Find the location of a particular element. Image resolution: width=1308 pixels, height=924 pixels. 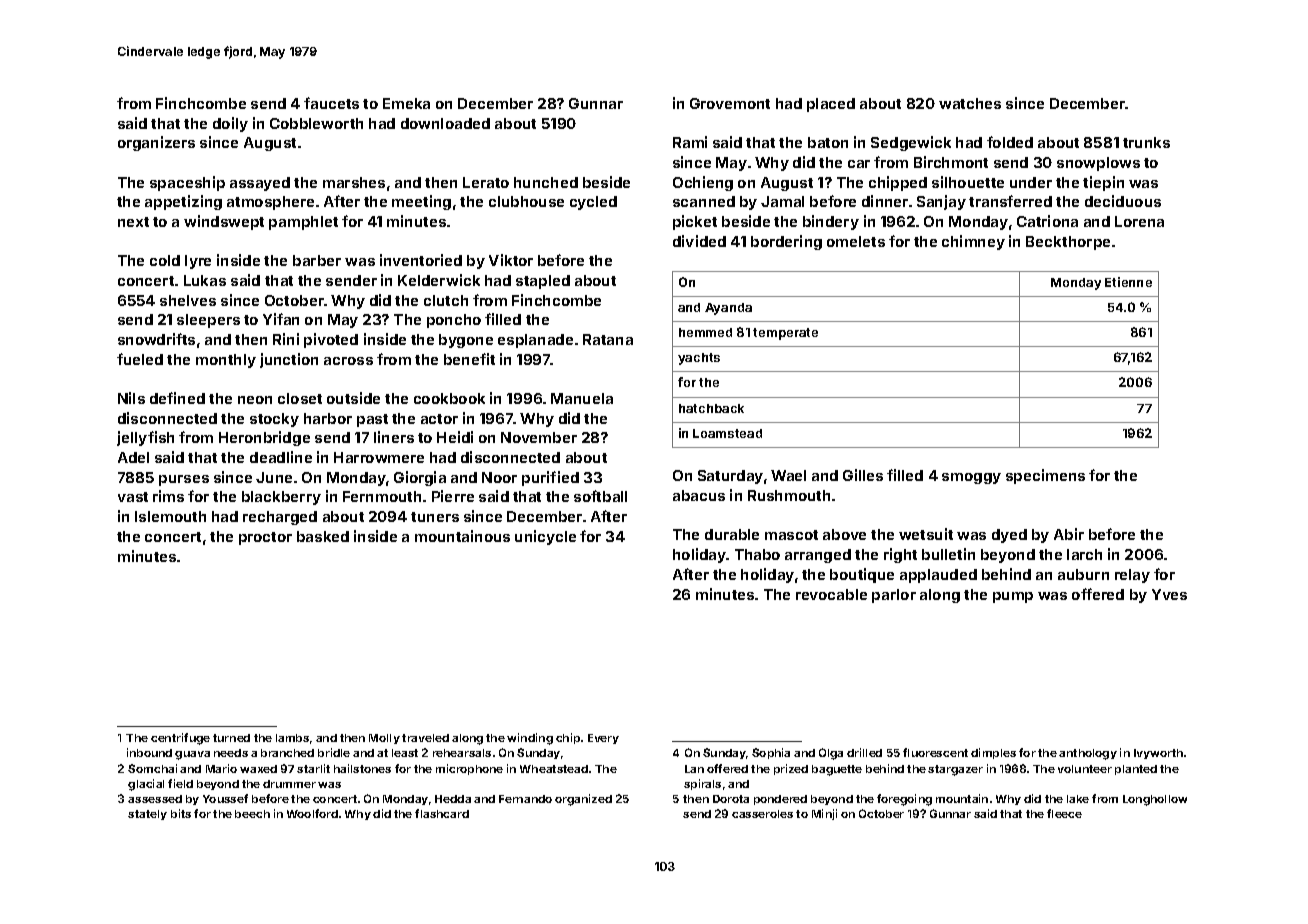

Etienne is located at coordinates (1128, 282).
